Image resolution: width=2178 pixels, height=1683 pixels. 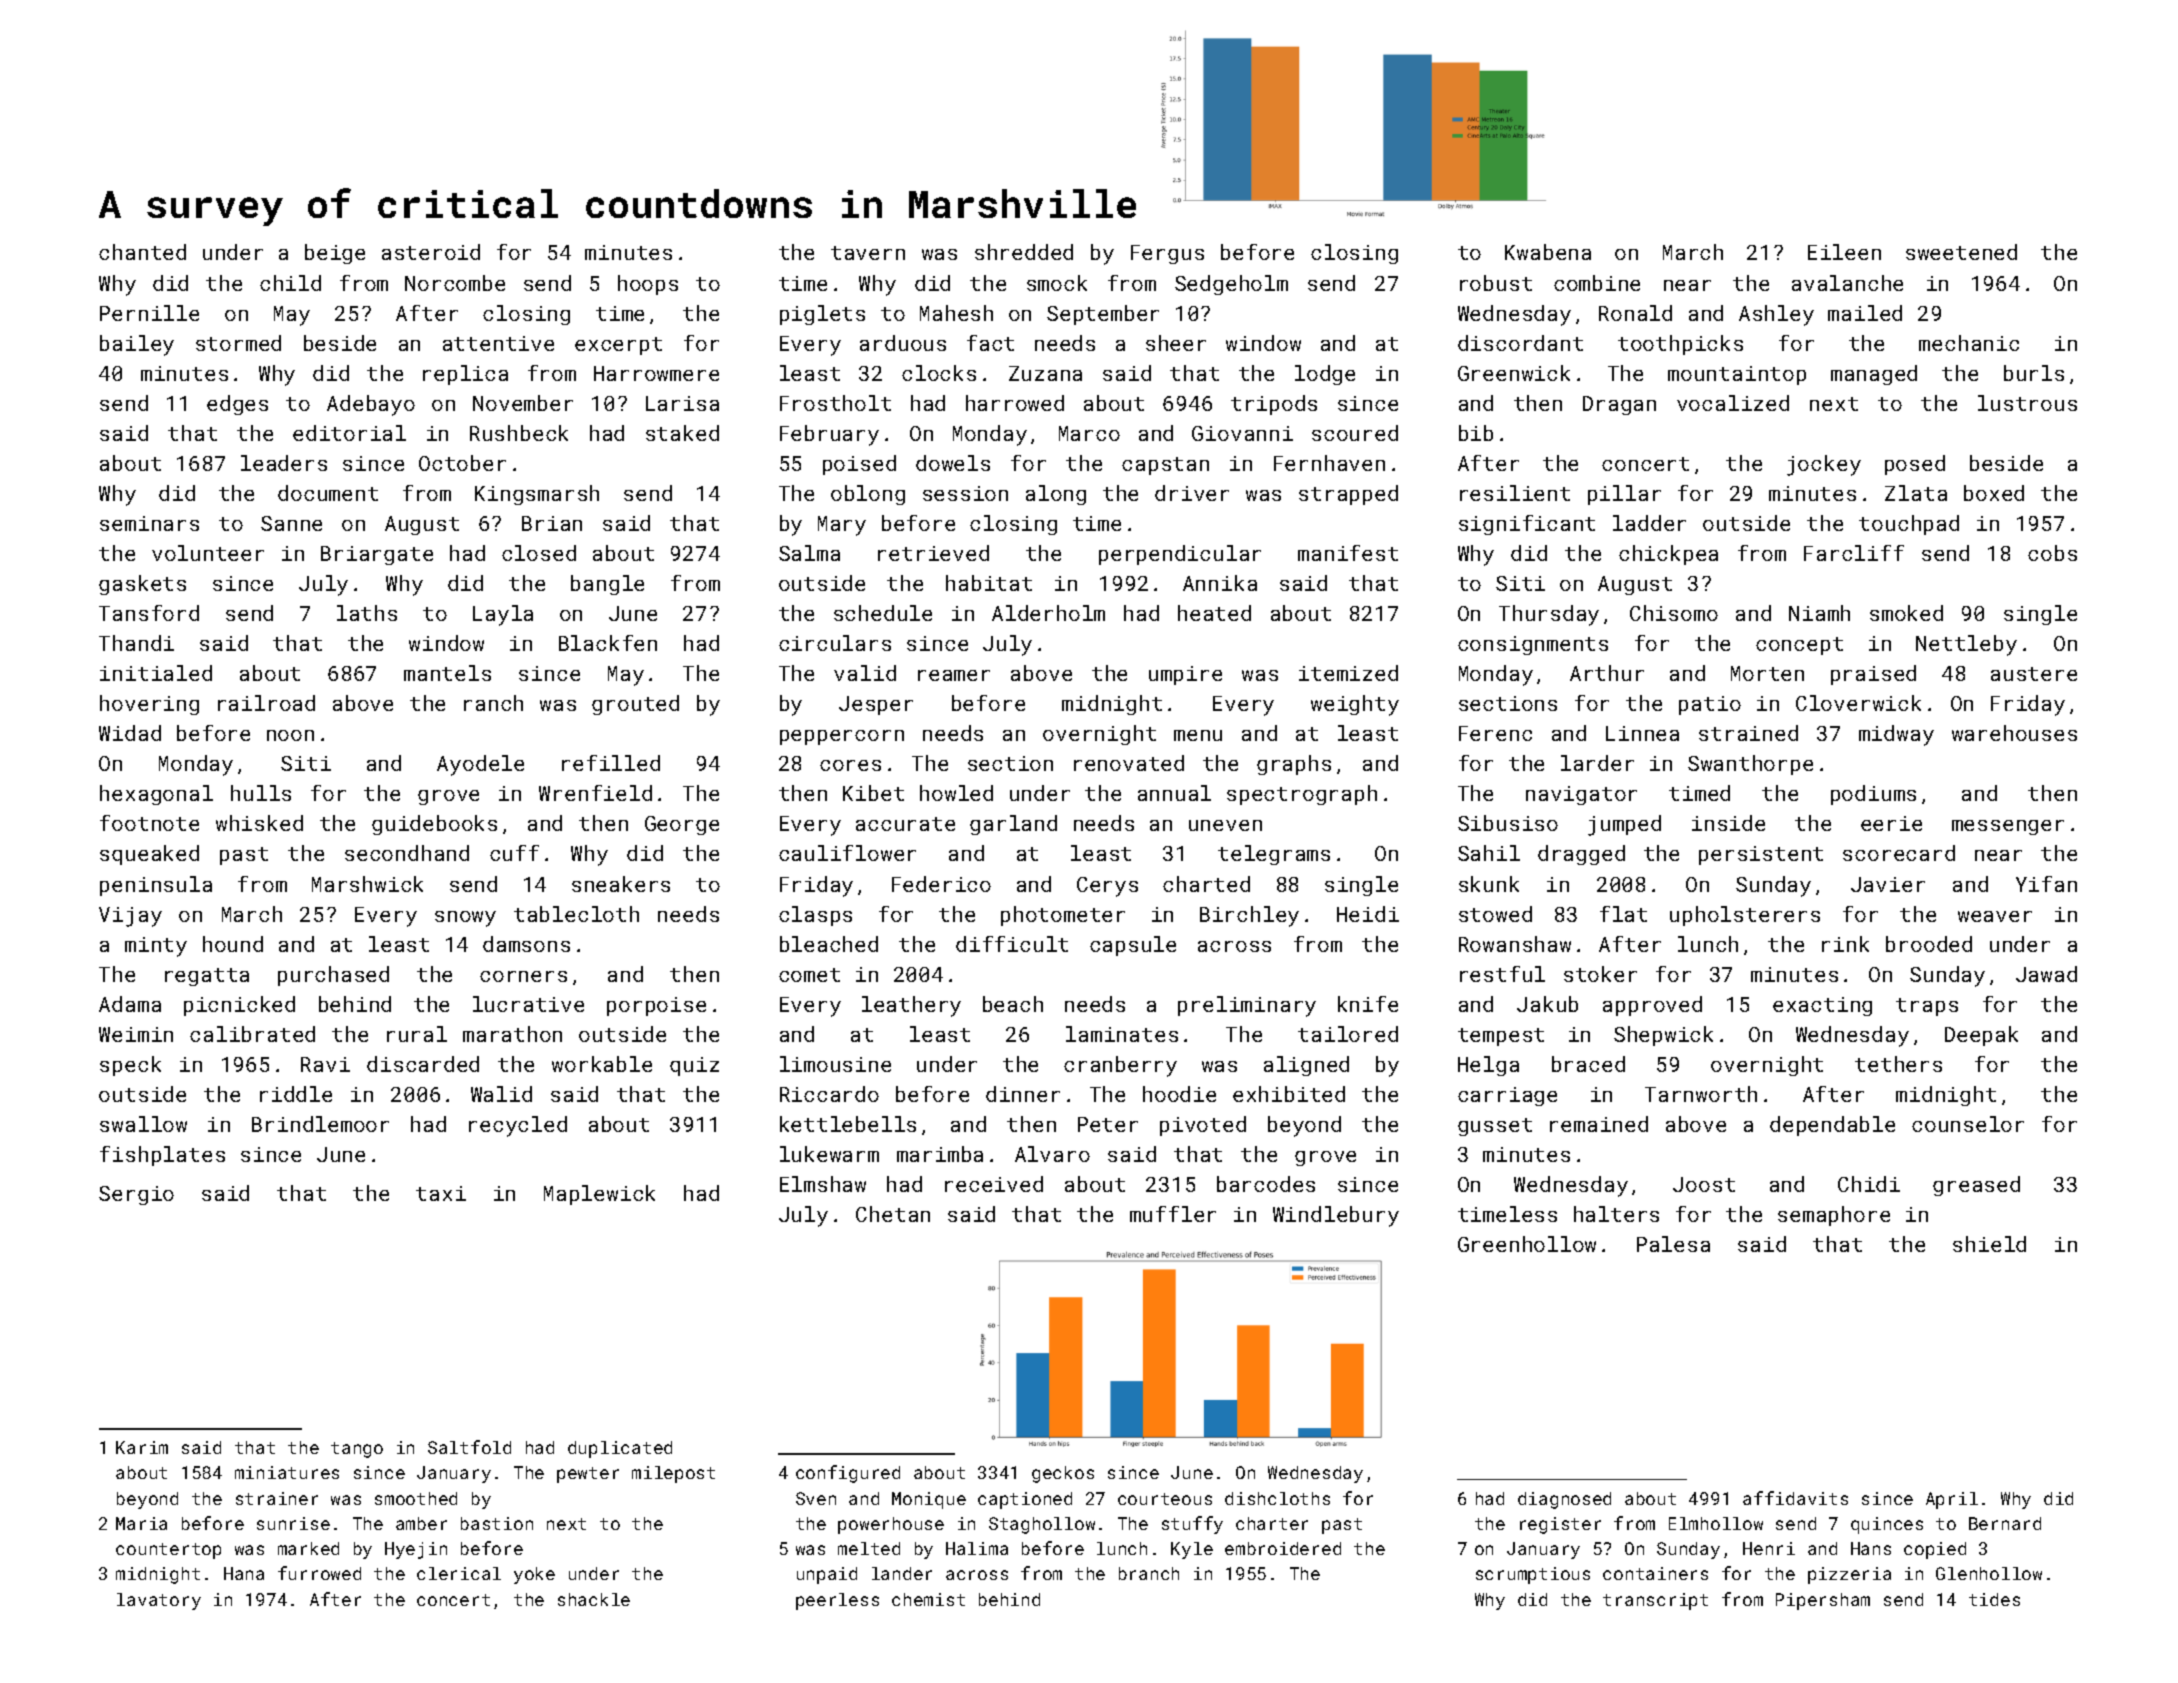 What do you see at coordinates (159, 1601) in the page?
I see `lavatory` at bounding box center [159, 1601].
